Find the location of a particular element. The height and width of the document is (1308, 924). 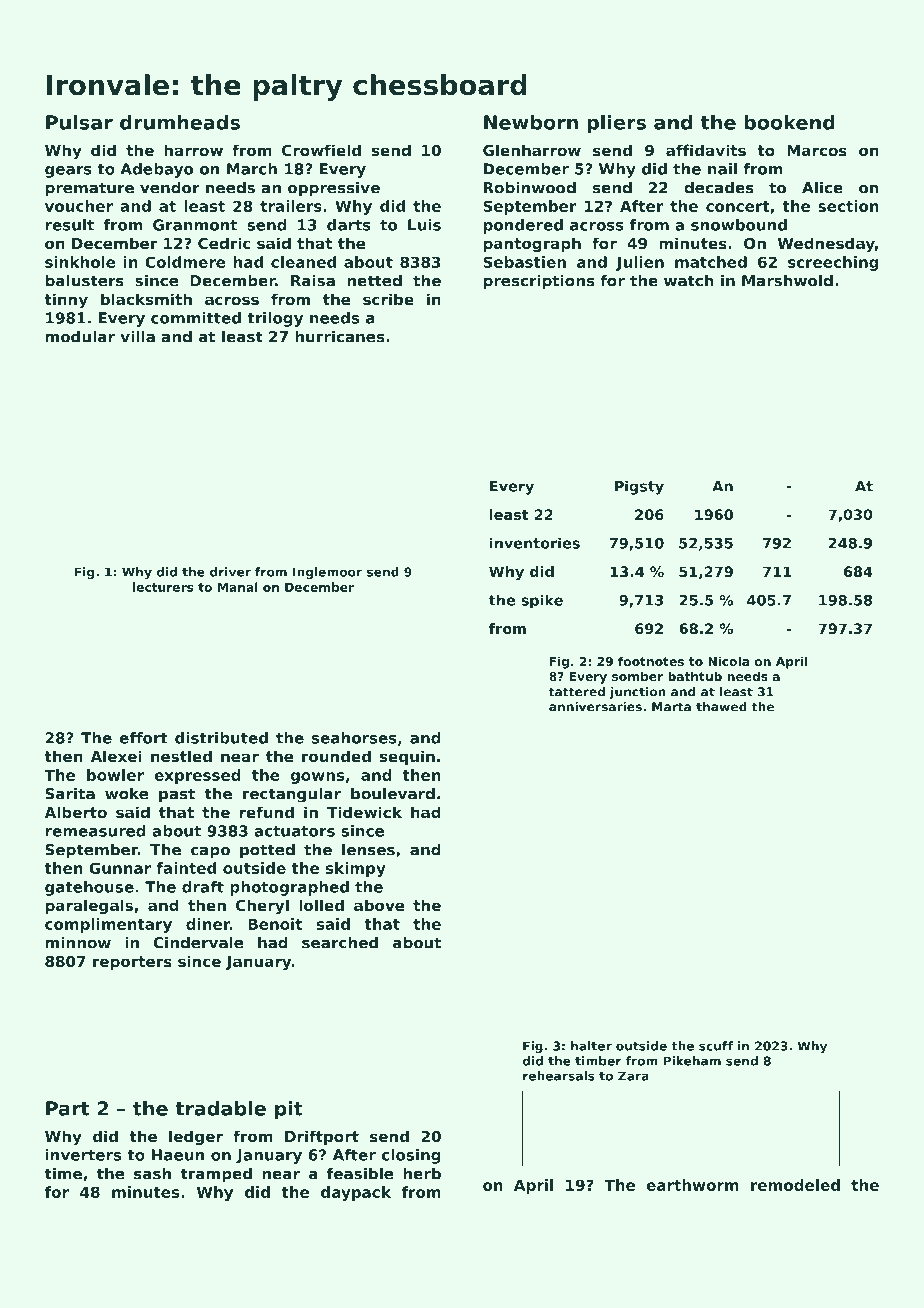

driver is located at coordinates (230, 572).
